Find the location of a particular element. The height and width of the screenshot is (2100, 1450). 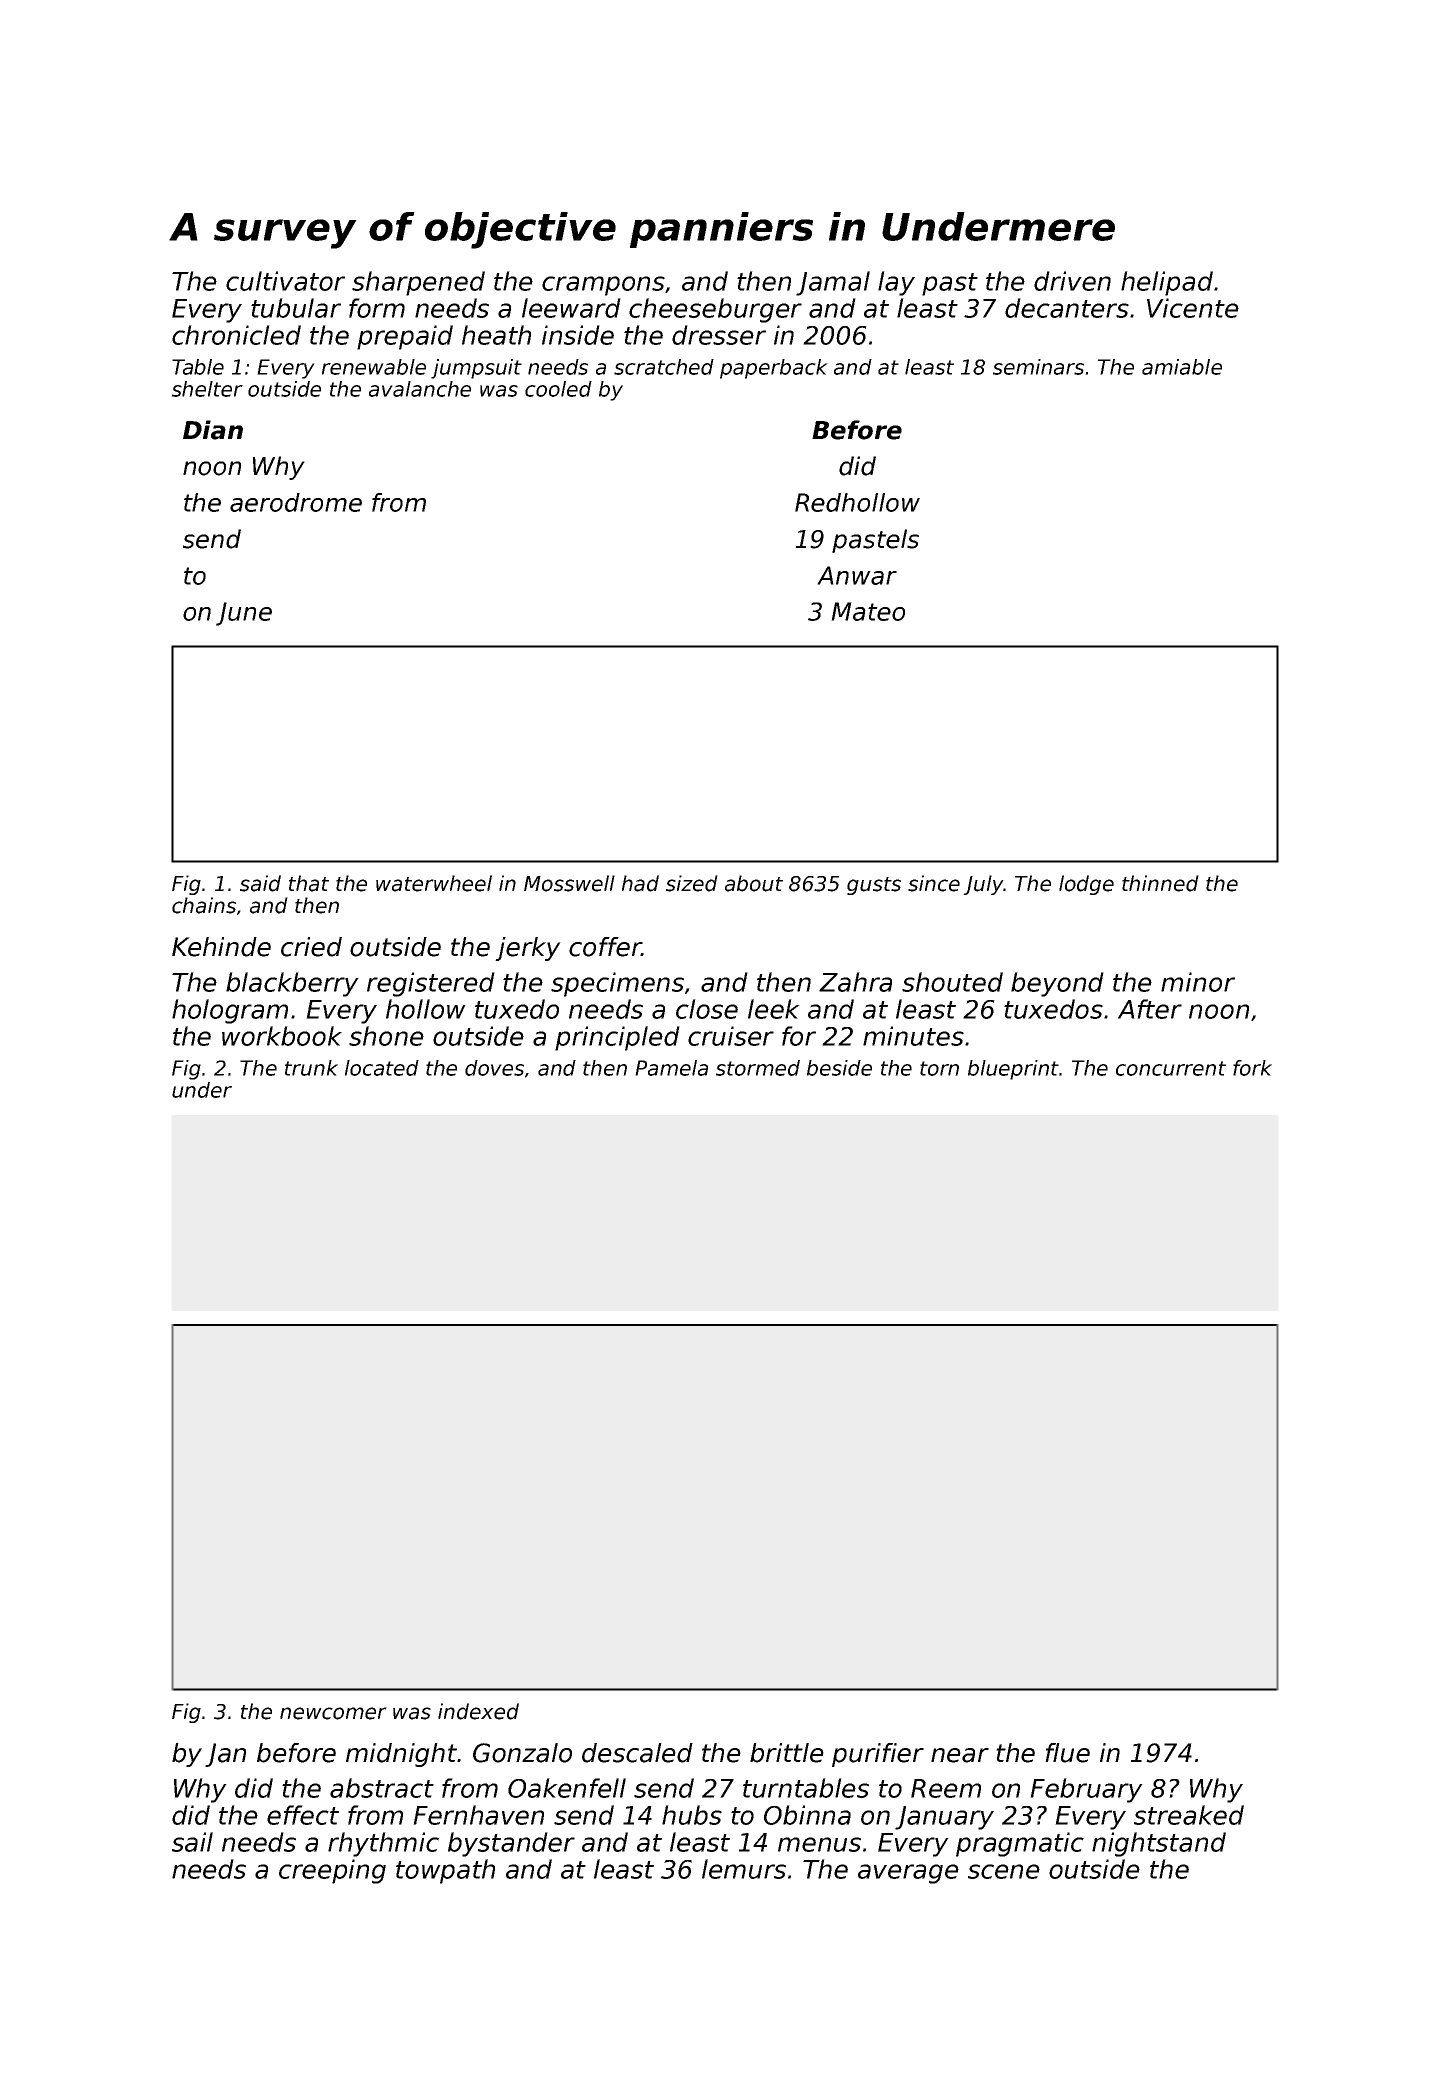

cultivator is located at coordinates (285, 281).
